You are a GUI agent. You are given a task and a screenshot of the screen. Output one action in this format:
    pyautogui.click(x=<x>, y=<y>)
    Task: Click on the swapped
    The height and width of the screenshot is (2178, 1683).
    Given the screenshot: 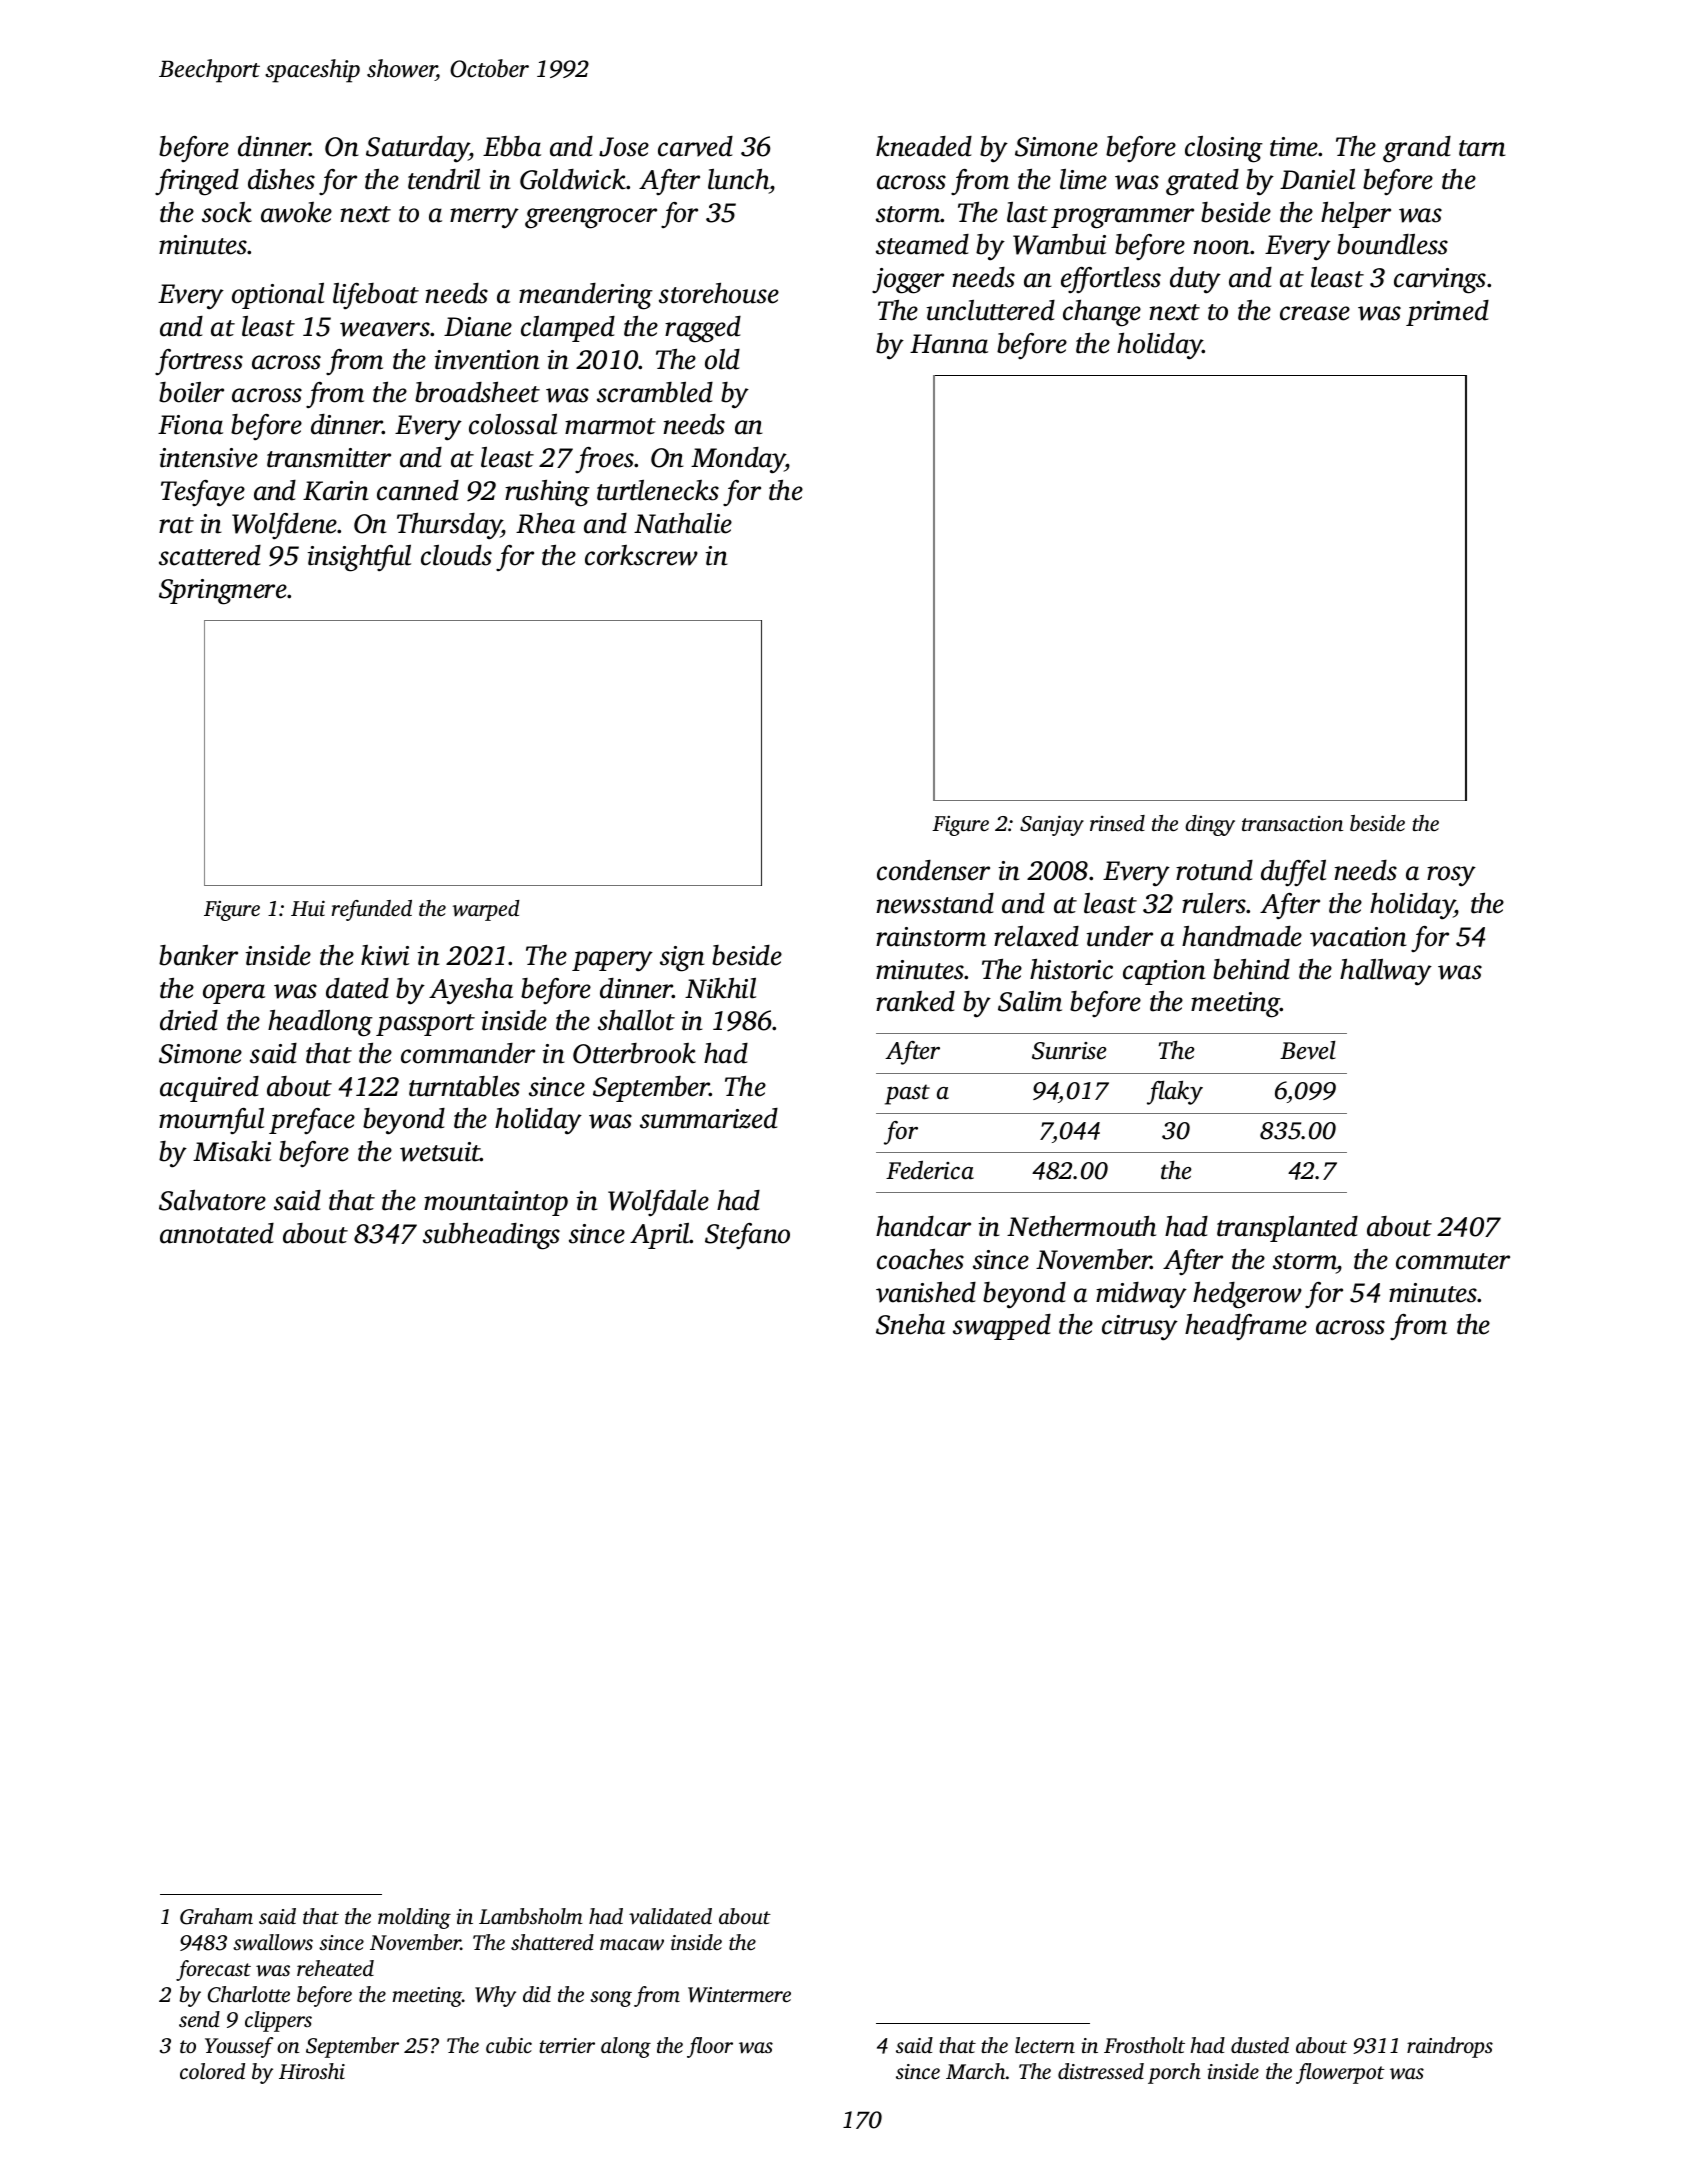 What is the action you would take?
    pyautogui.click(x=1002, y=1327)
